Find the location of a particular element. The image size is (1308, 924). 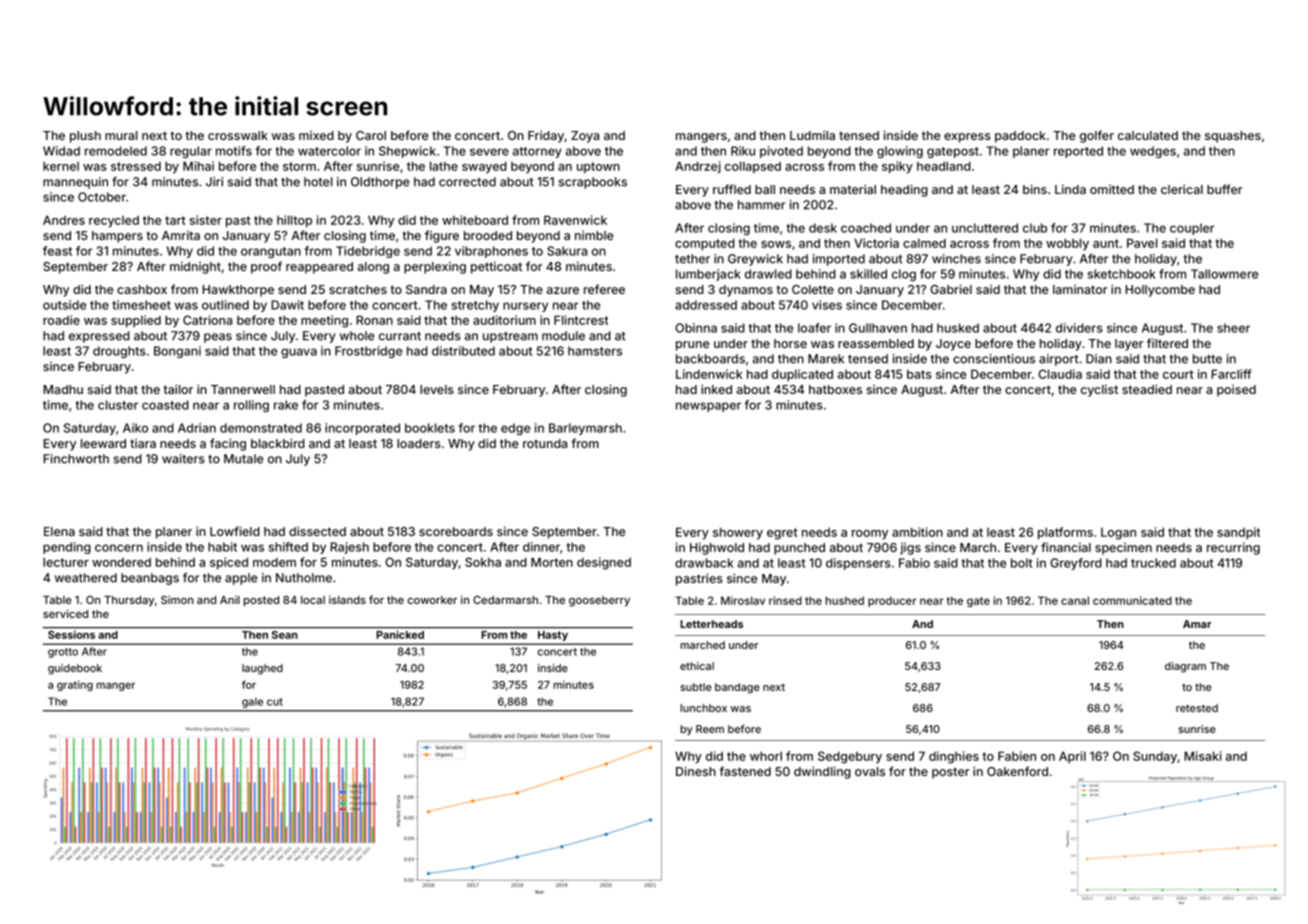

Riku is located at coordinates (743, 151).
